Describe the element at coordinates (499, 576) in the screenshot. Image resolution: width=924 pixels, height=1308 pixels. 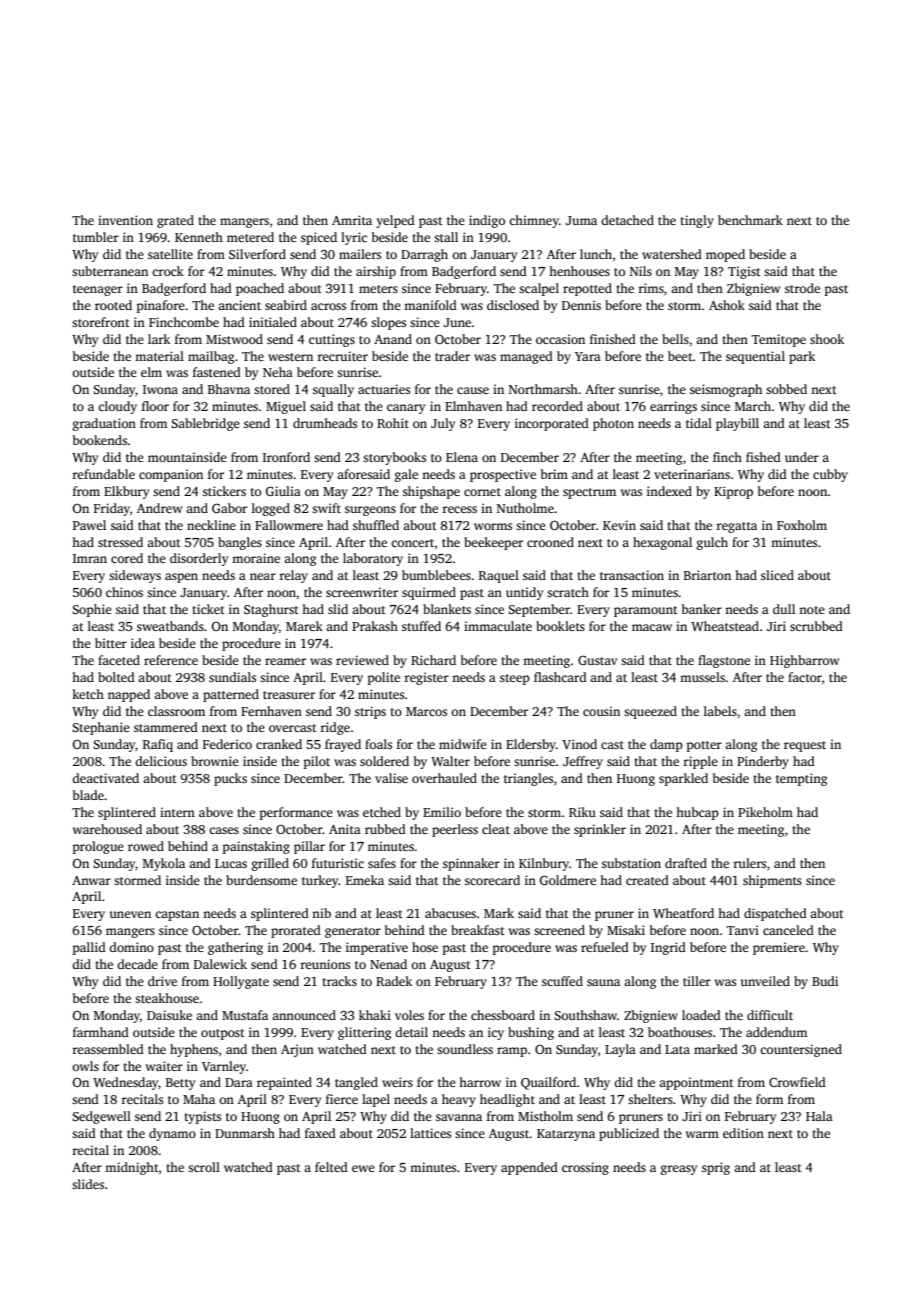
I see `Raquel` at that location.
